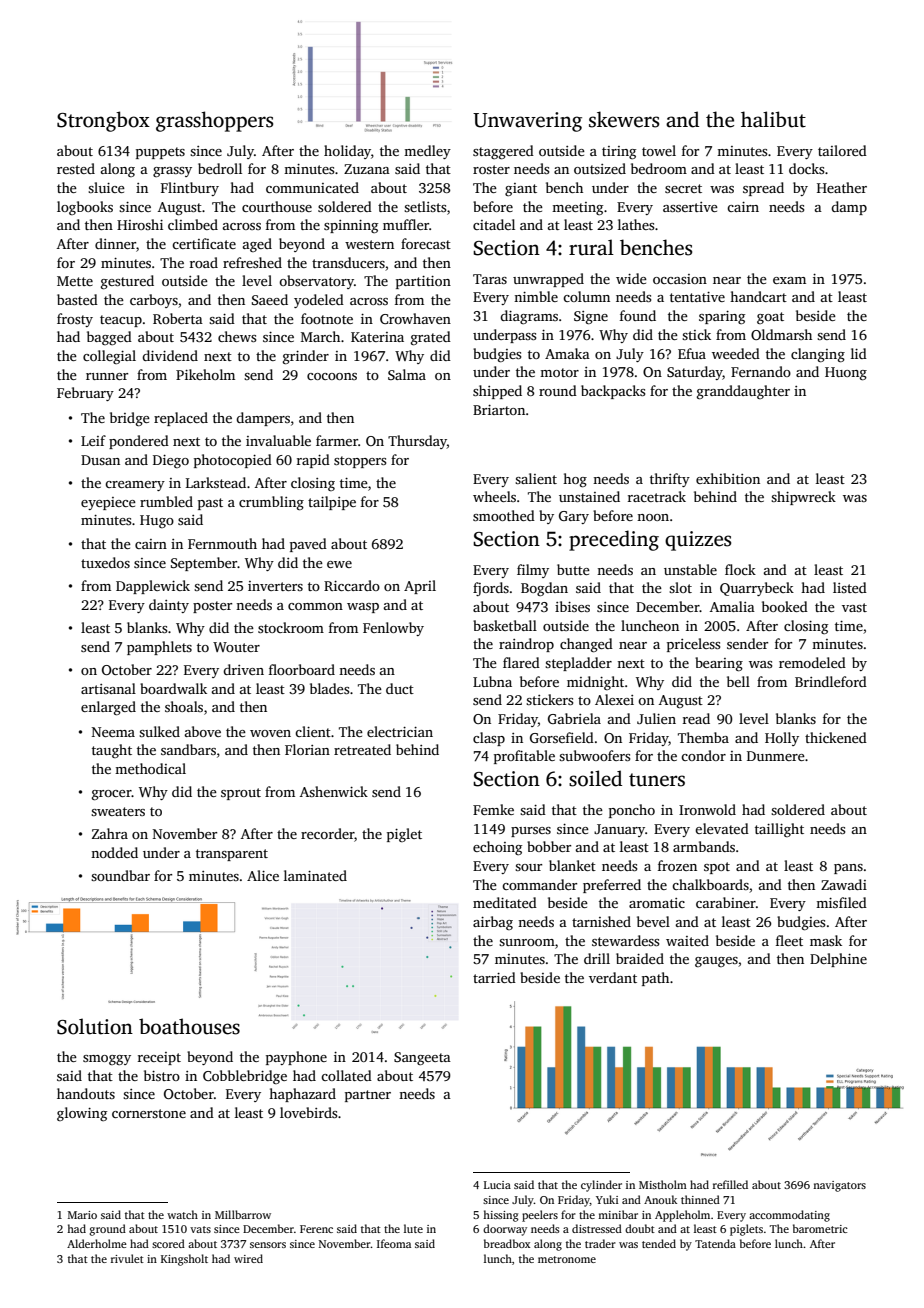 This screenshot has width=924, height=1308. What do you see at coordinates (278, 440) in the screenshot?
I see `invaluable` at bounding box center [278, 440].
